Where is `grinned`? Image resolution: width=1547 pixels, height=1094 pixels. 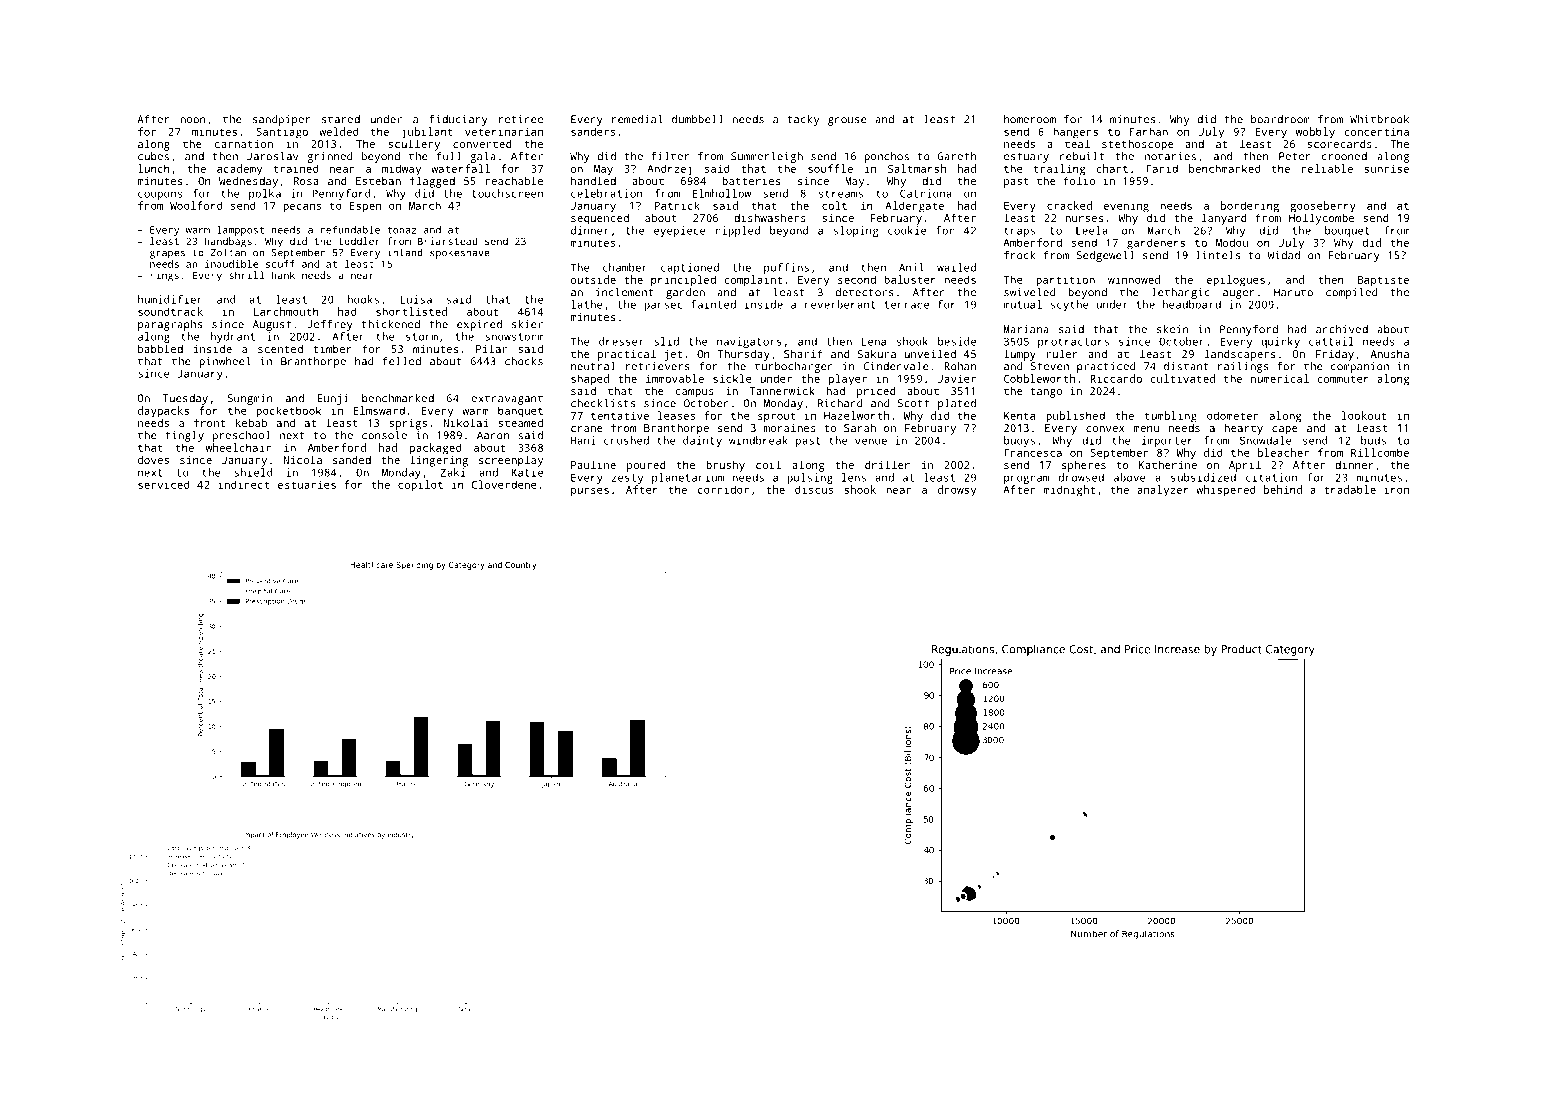 grinned is located at coordinates (330, 157).
